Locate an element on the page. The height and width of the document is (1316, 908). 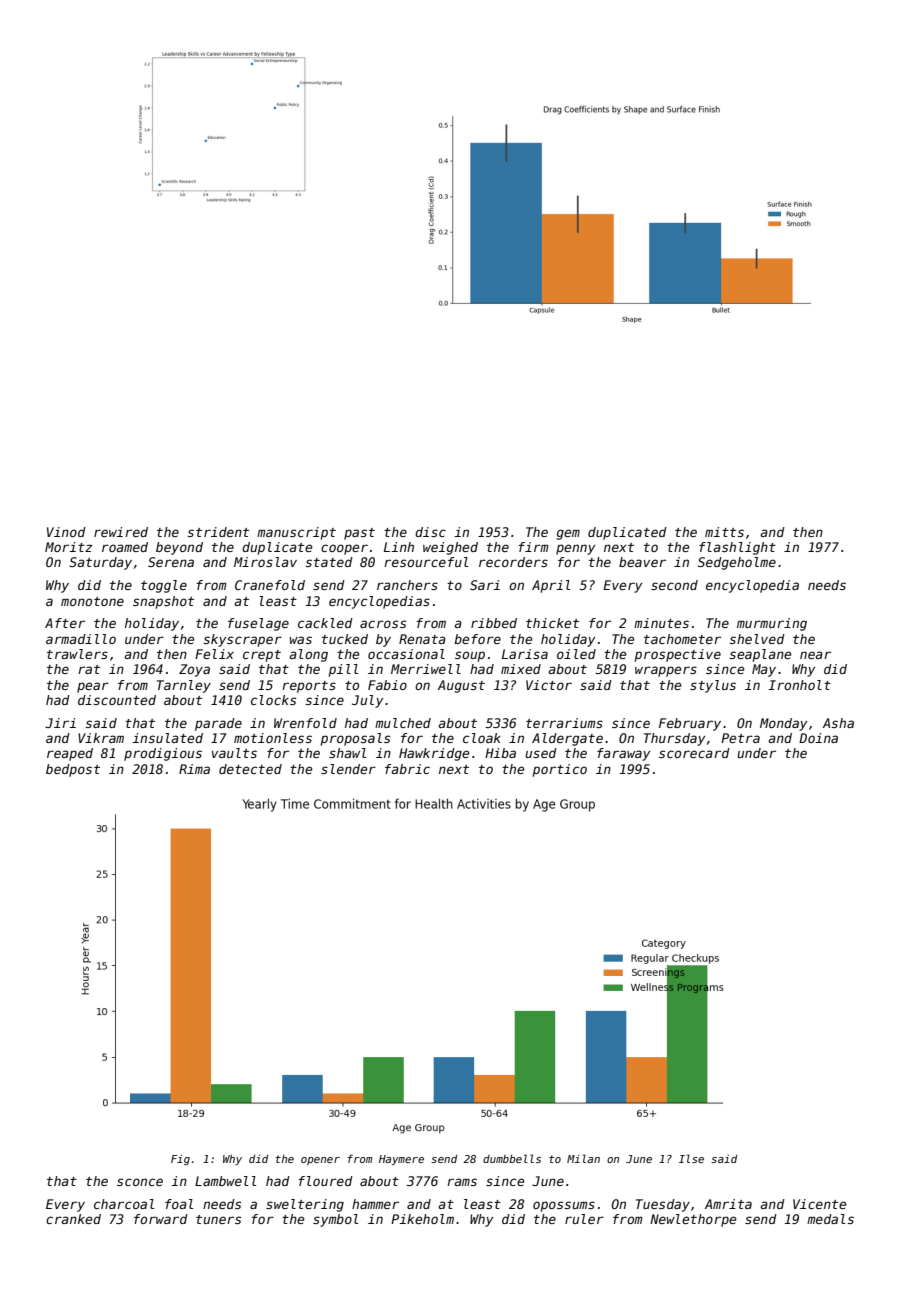
armadillo is located at coordinates (81, 639).
